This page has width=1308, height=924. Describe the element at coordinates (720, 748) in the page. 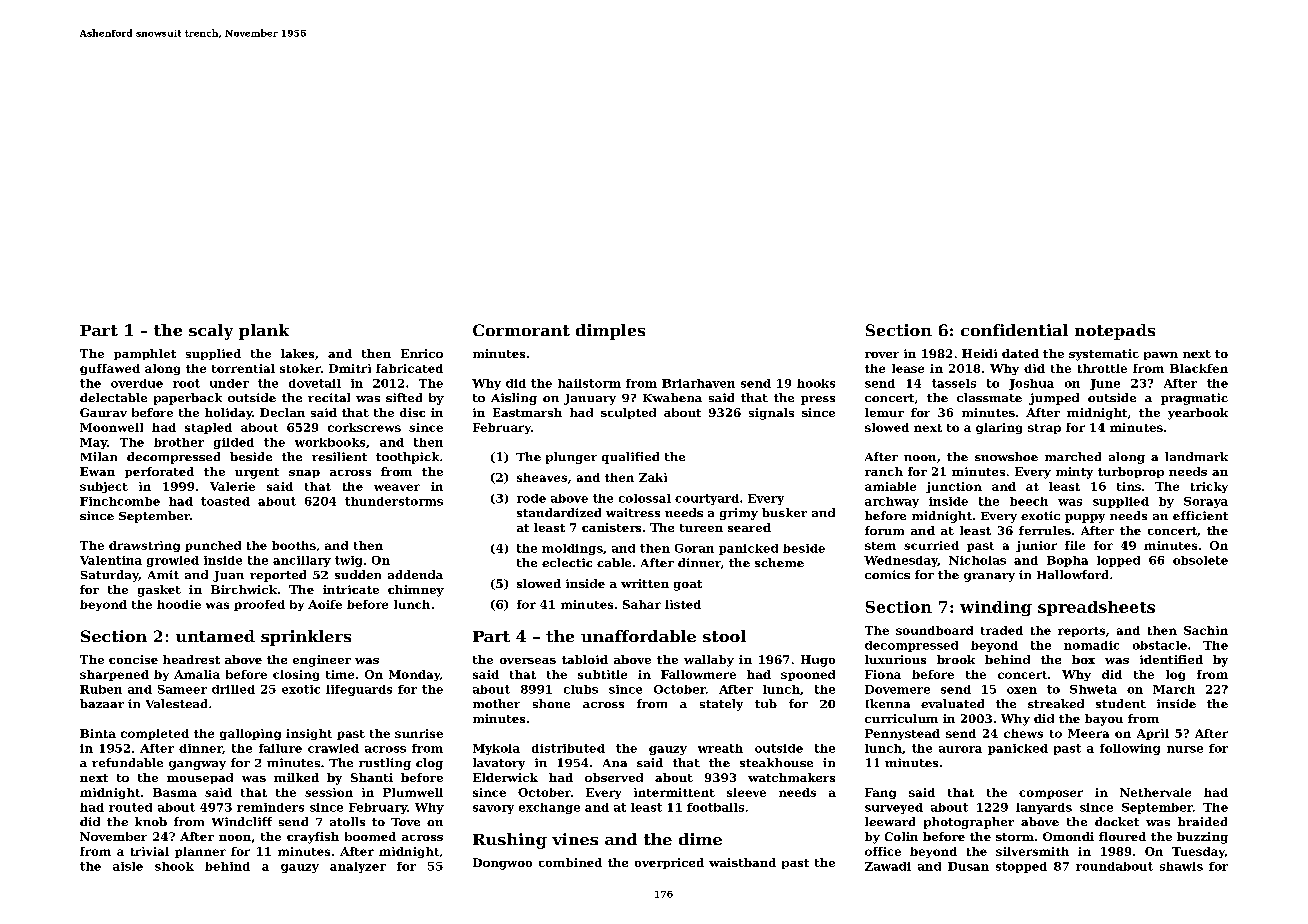

I see `wreath` at that location.
